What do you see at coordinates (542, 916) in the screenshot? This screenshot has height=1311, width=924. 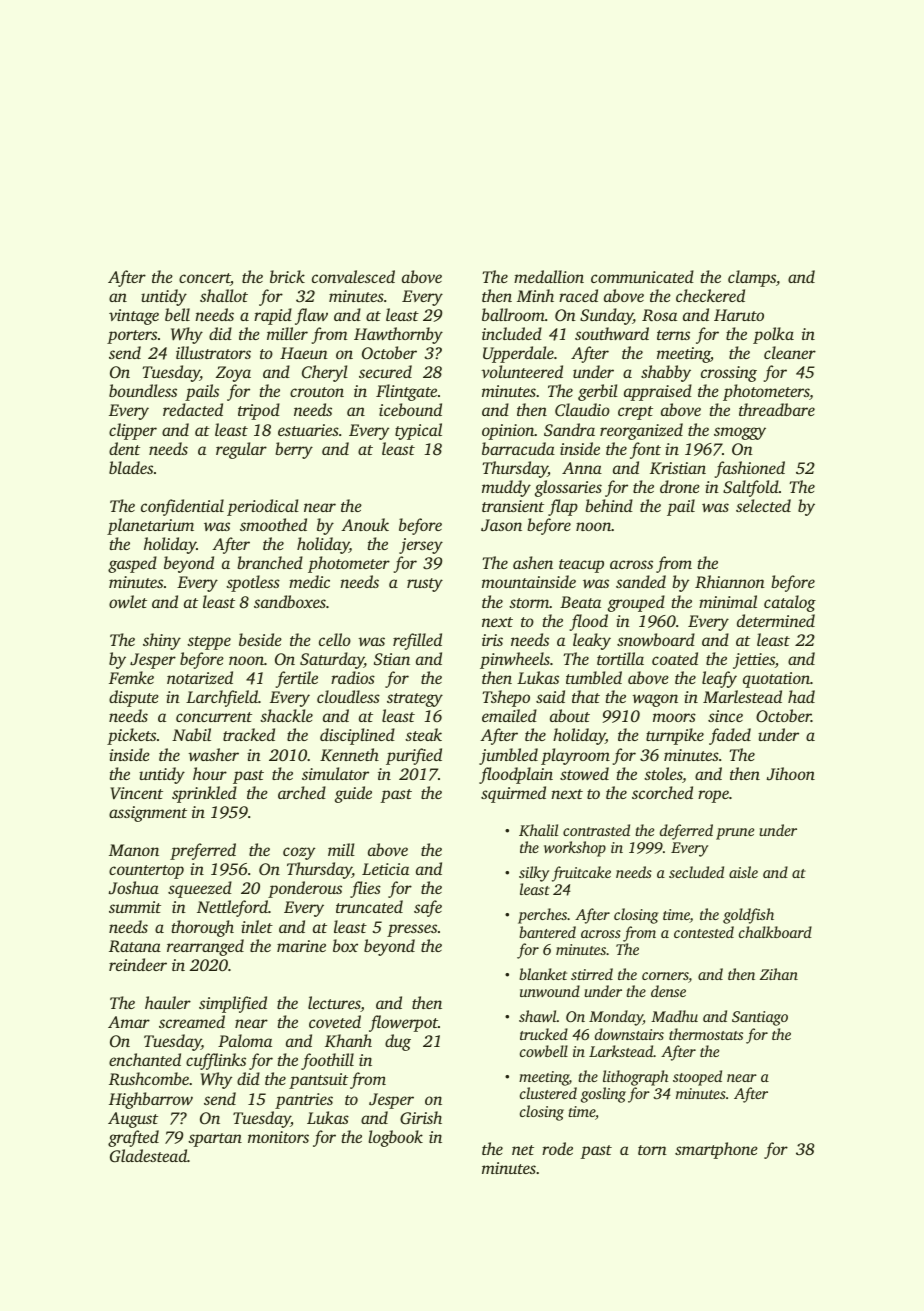 I see `perches` at bounding box center [542, 916].
